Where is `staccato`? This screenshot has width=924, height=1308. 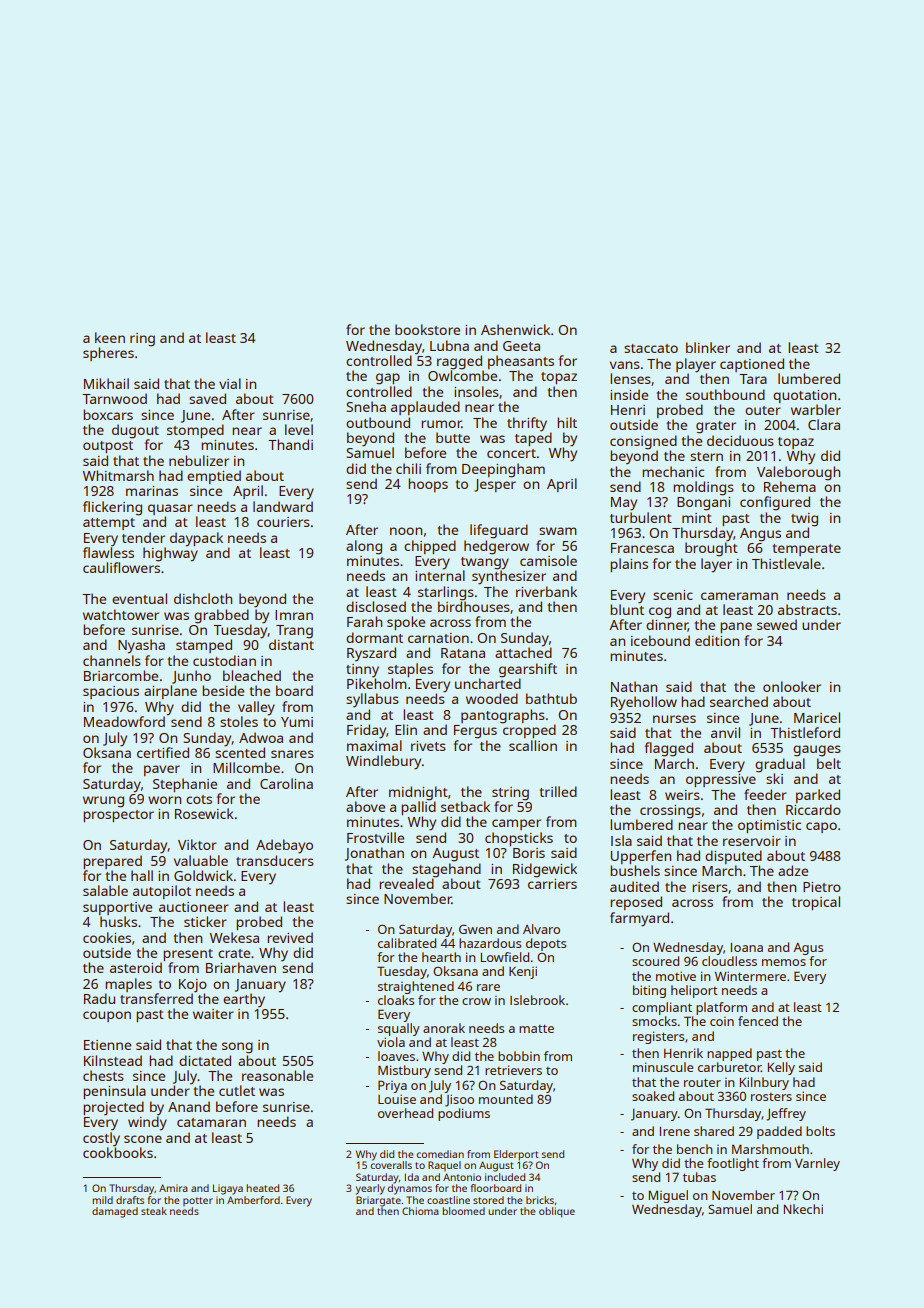 staccato is located at coordinates (651, 348).
